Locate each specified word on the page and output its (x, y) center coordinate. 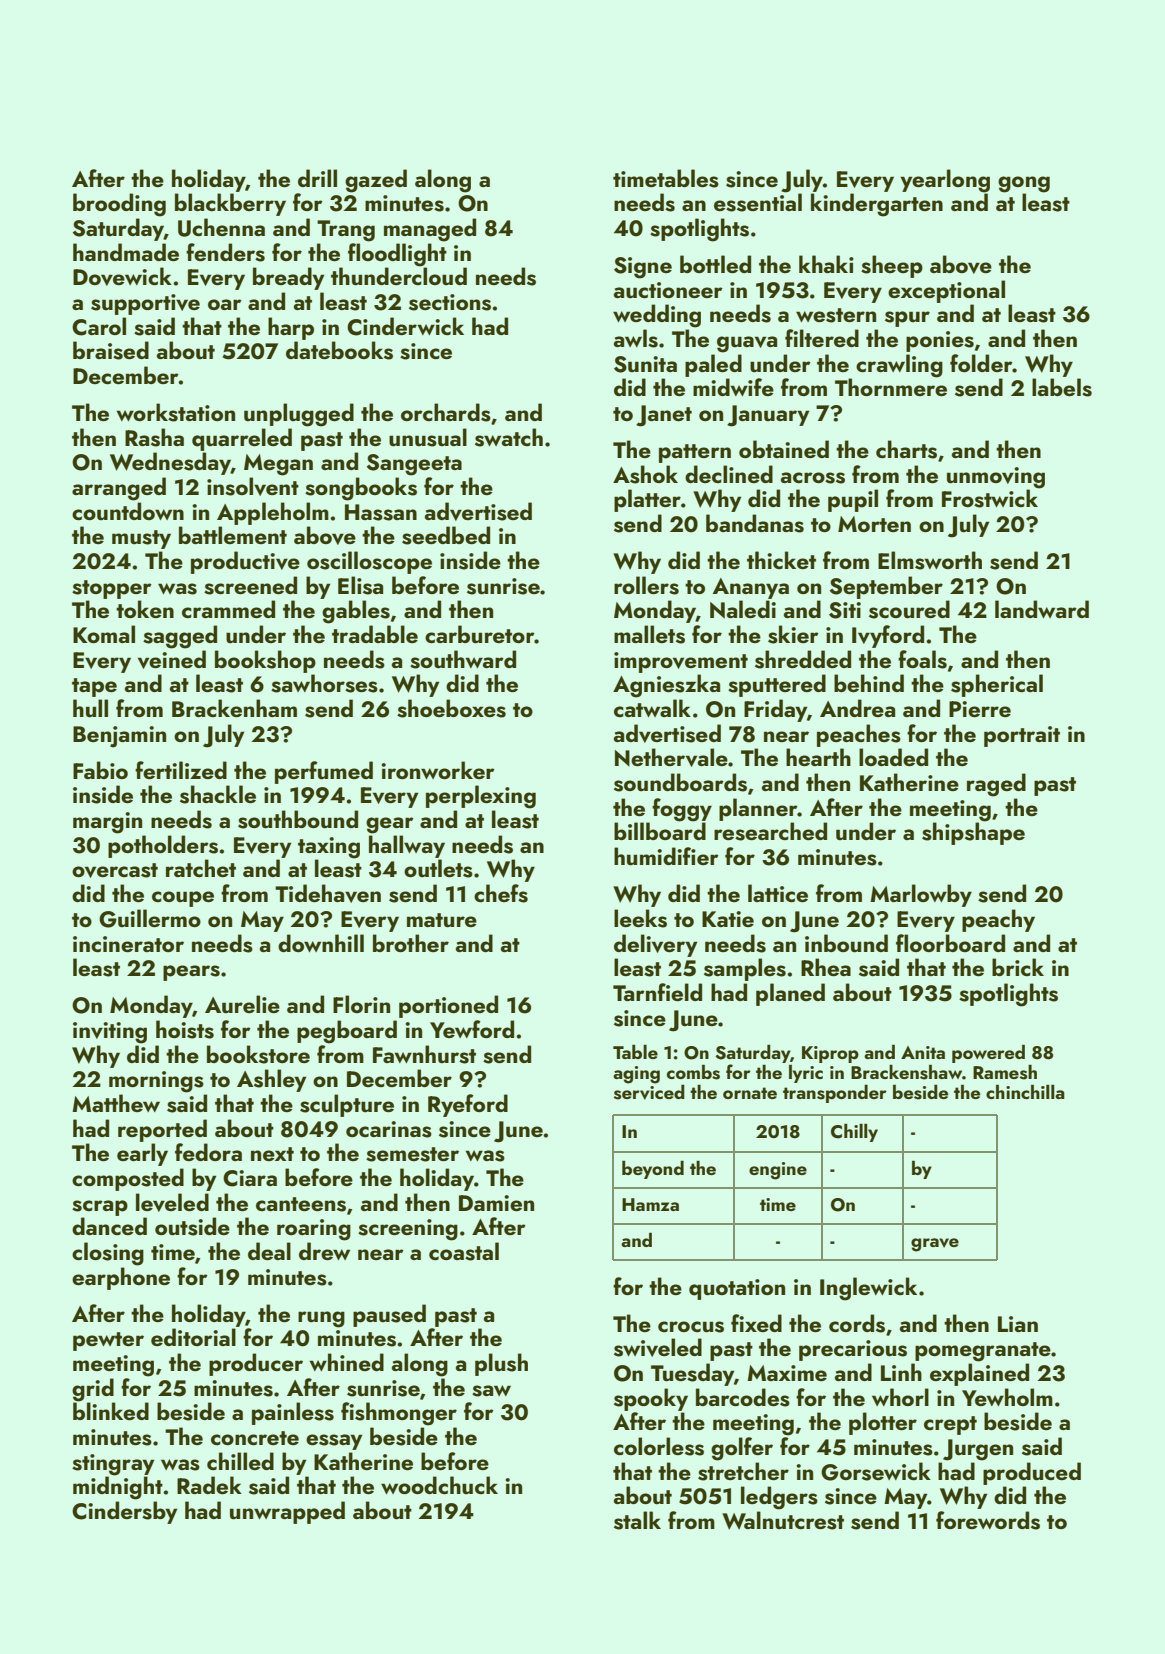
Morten (874, 524)
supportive (145, 304)
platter (647, 500)
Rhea (826, 967)
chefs (501, 893)
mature (442, 920)
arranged (119, 489)
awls (636, 338)
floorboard (950, 943)
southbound (298, 819)
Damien (496, 1203)
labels (1062, 387)
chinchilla (1025, 1091)
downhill (321, 943)
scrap (100, 1208)
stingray (113, 1465)
